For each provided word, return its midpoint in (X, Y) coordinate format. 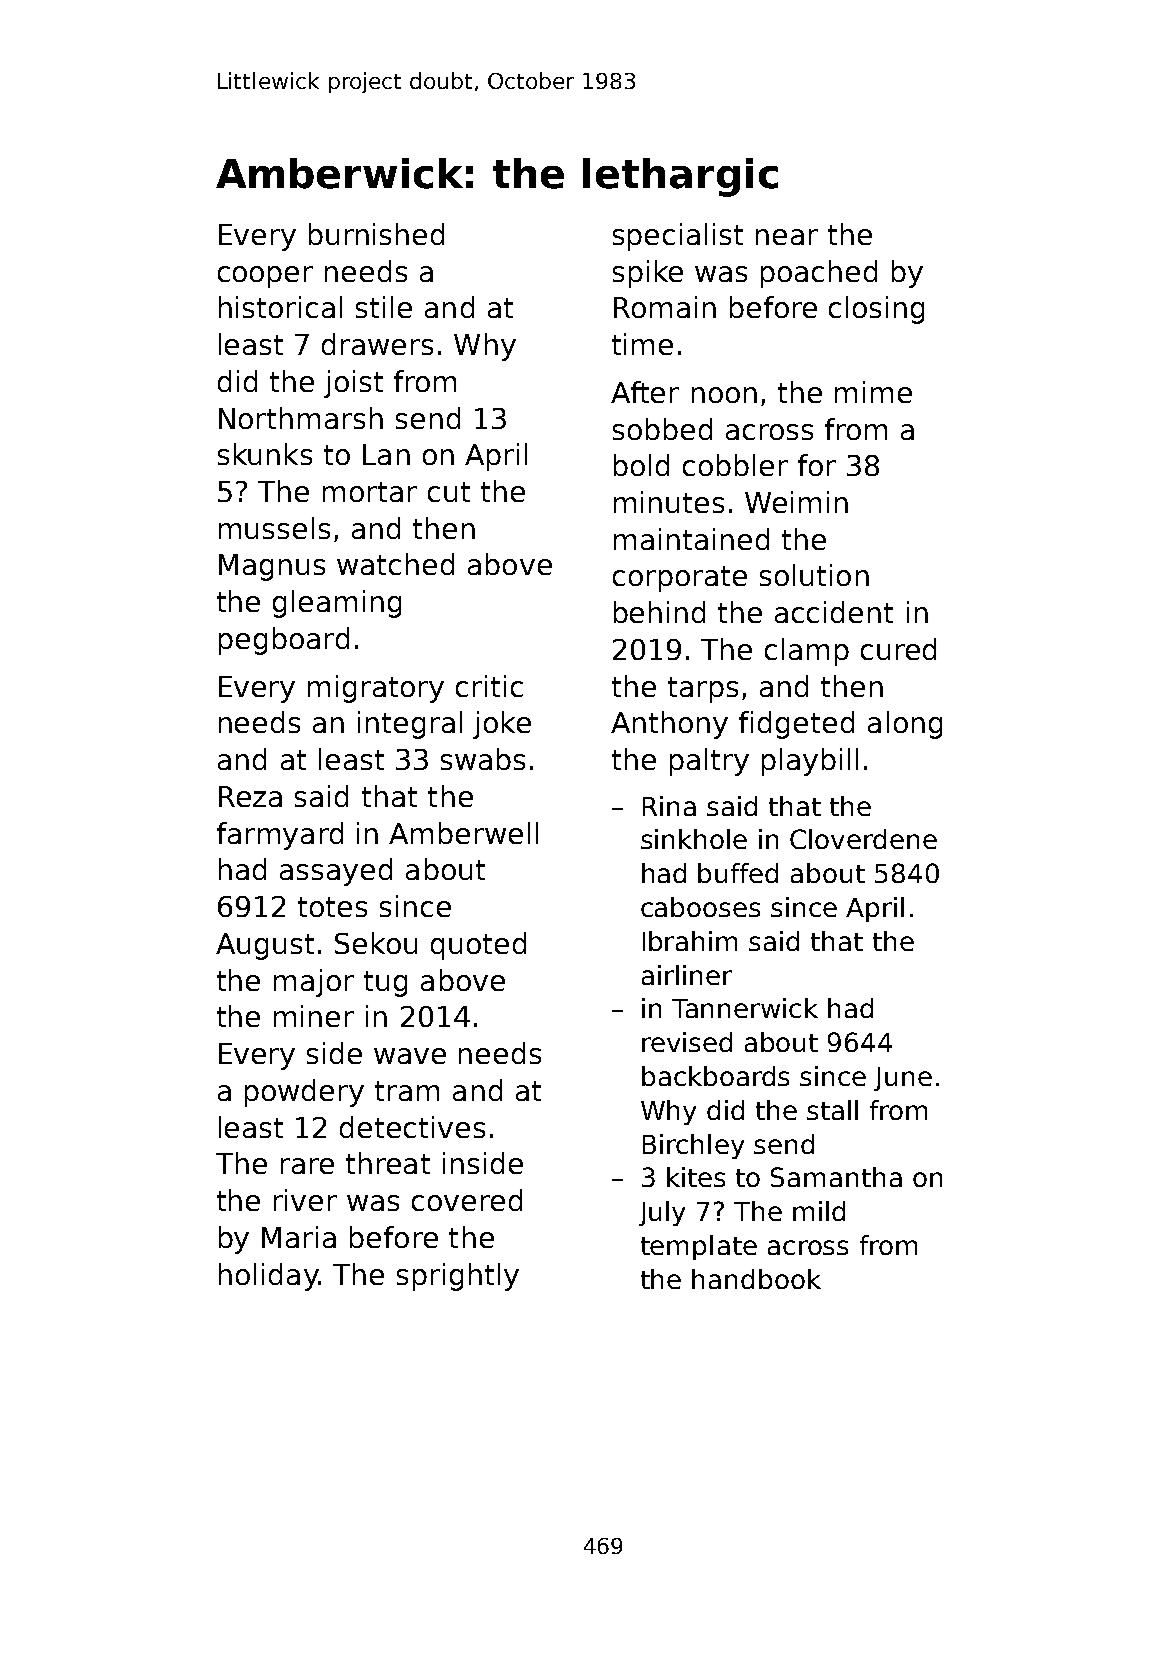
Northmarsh (301, 418)
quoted (478, 946)
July (662, 1213)
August (265, 946)
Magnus (272, 567)
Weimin (796, 502)
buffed (738, 873)
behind (659, 612)
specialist (678, 237)
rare (307, 1166)
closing (876, 310)
